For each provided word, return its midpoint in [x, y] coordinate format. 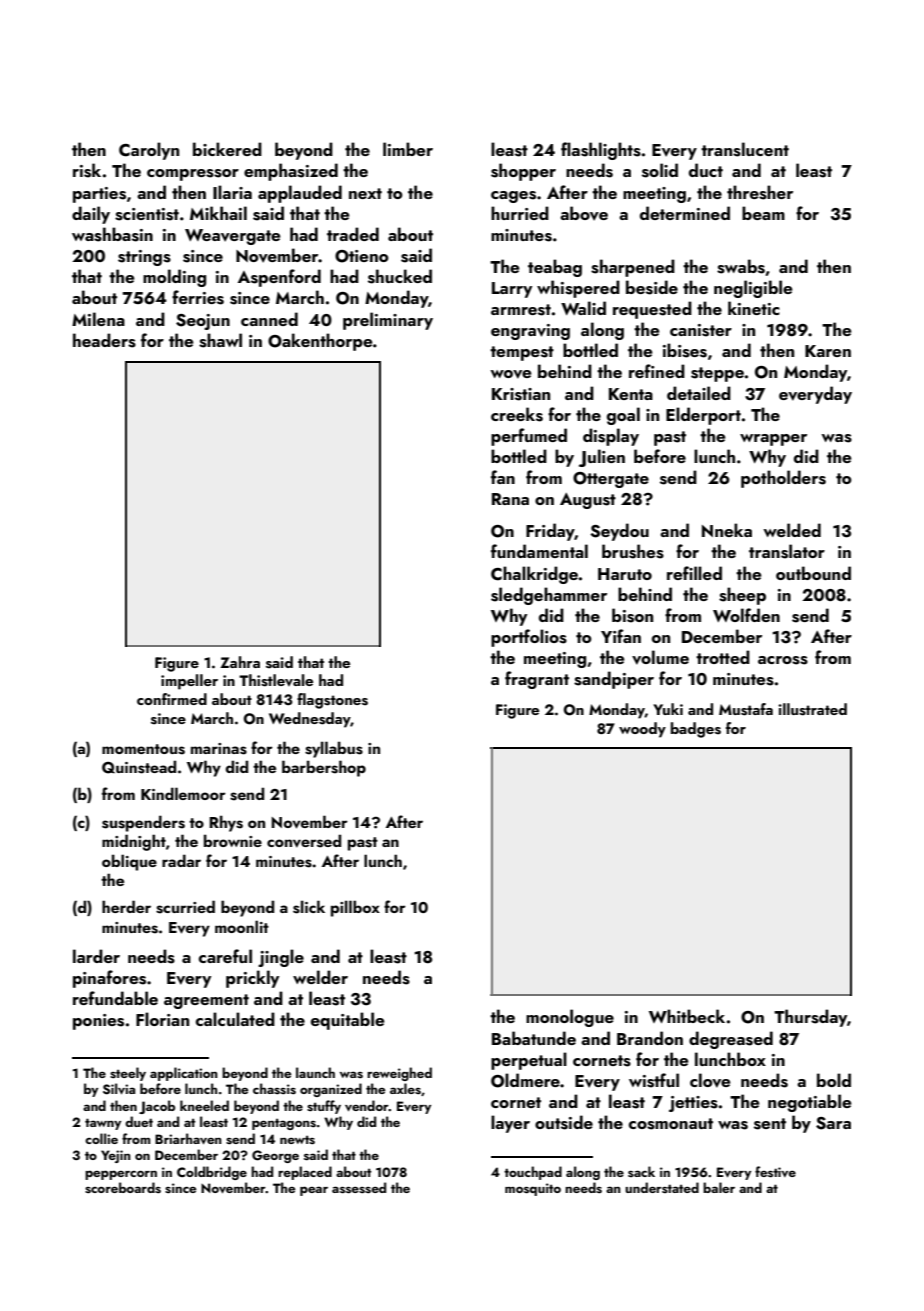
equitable [348, 1021]
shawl [220, 340]
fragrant [537, 680]
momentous [143, 749]
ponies [98, 1022]
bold [834, 1080]
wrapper [773, 440]
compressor [193, 175]
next [365, 193]
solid [660, 170]
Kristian [521, 394]
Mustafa [746, 709]
